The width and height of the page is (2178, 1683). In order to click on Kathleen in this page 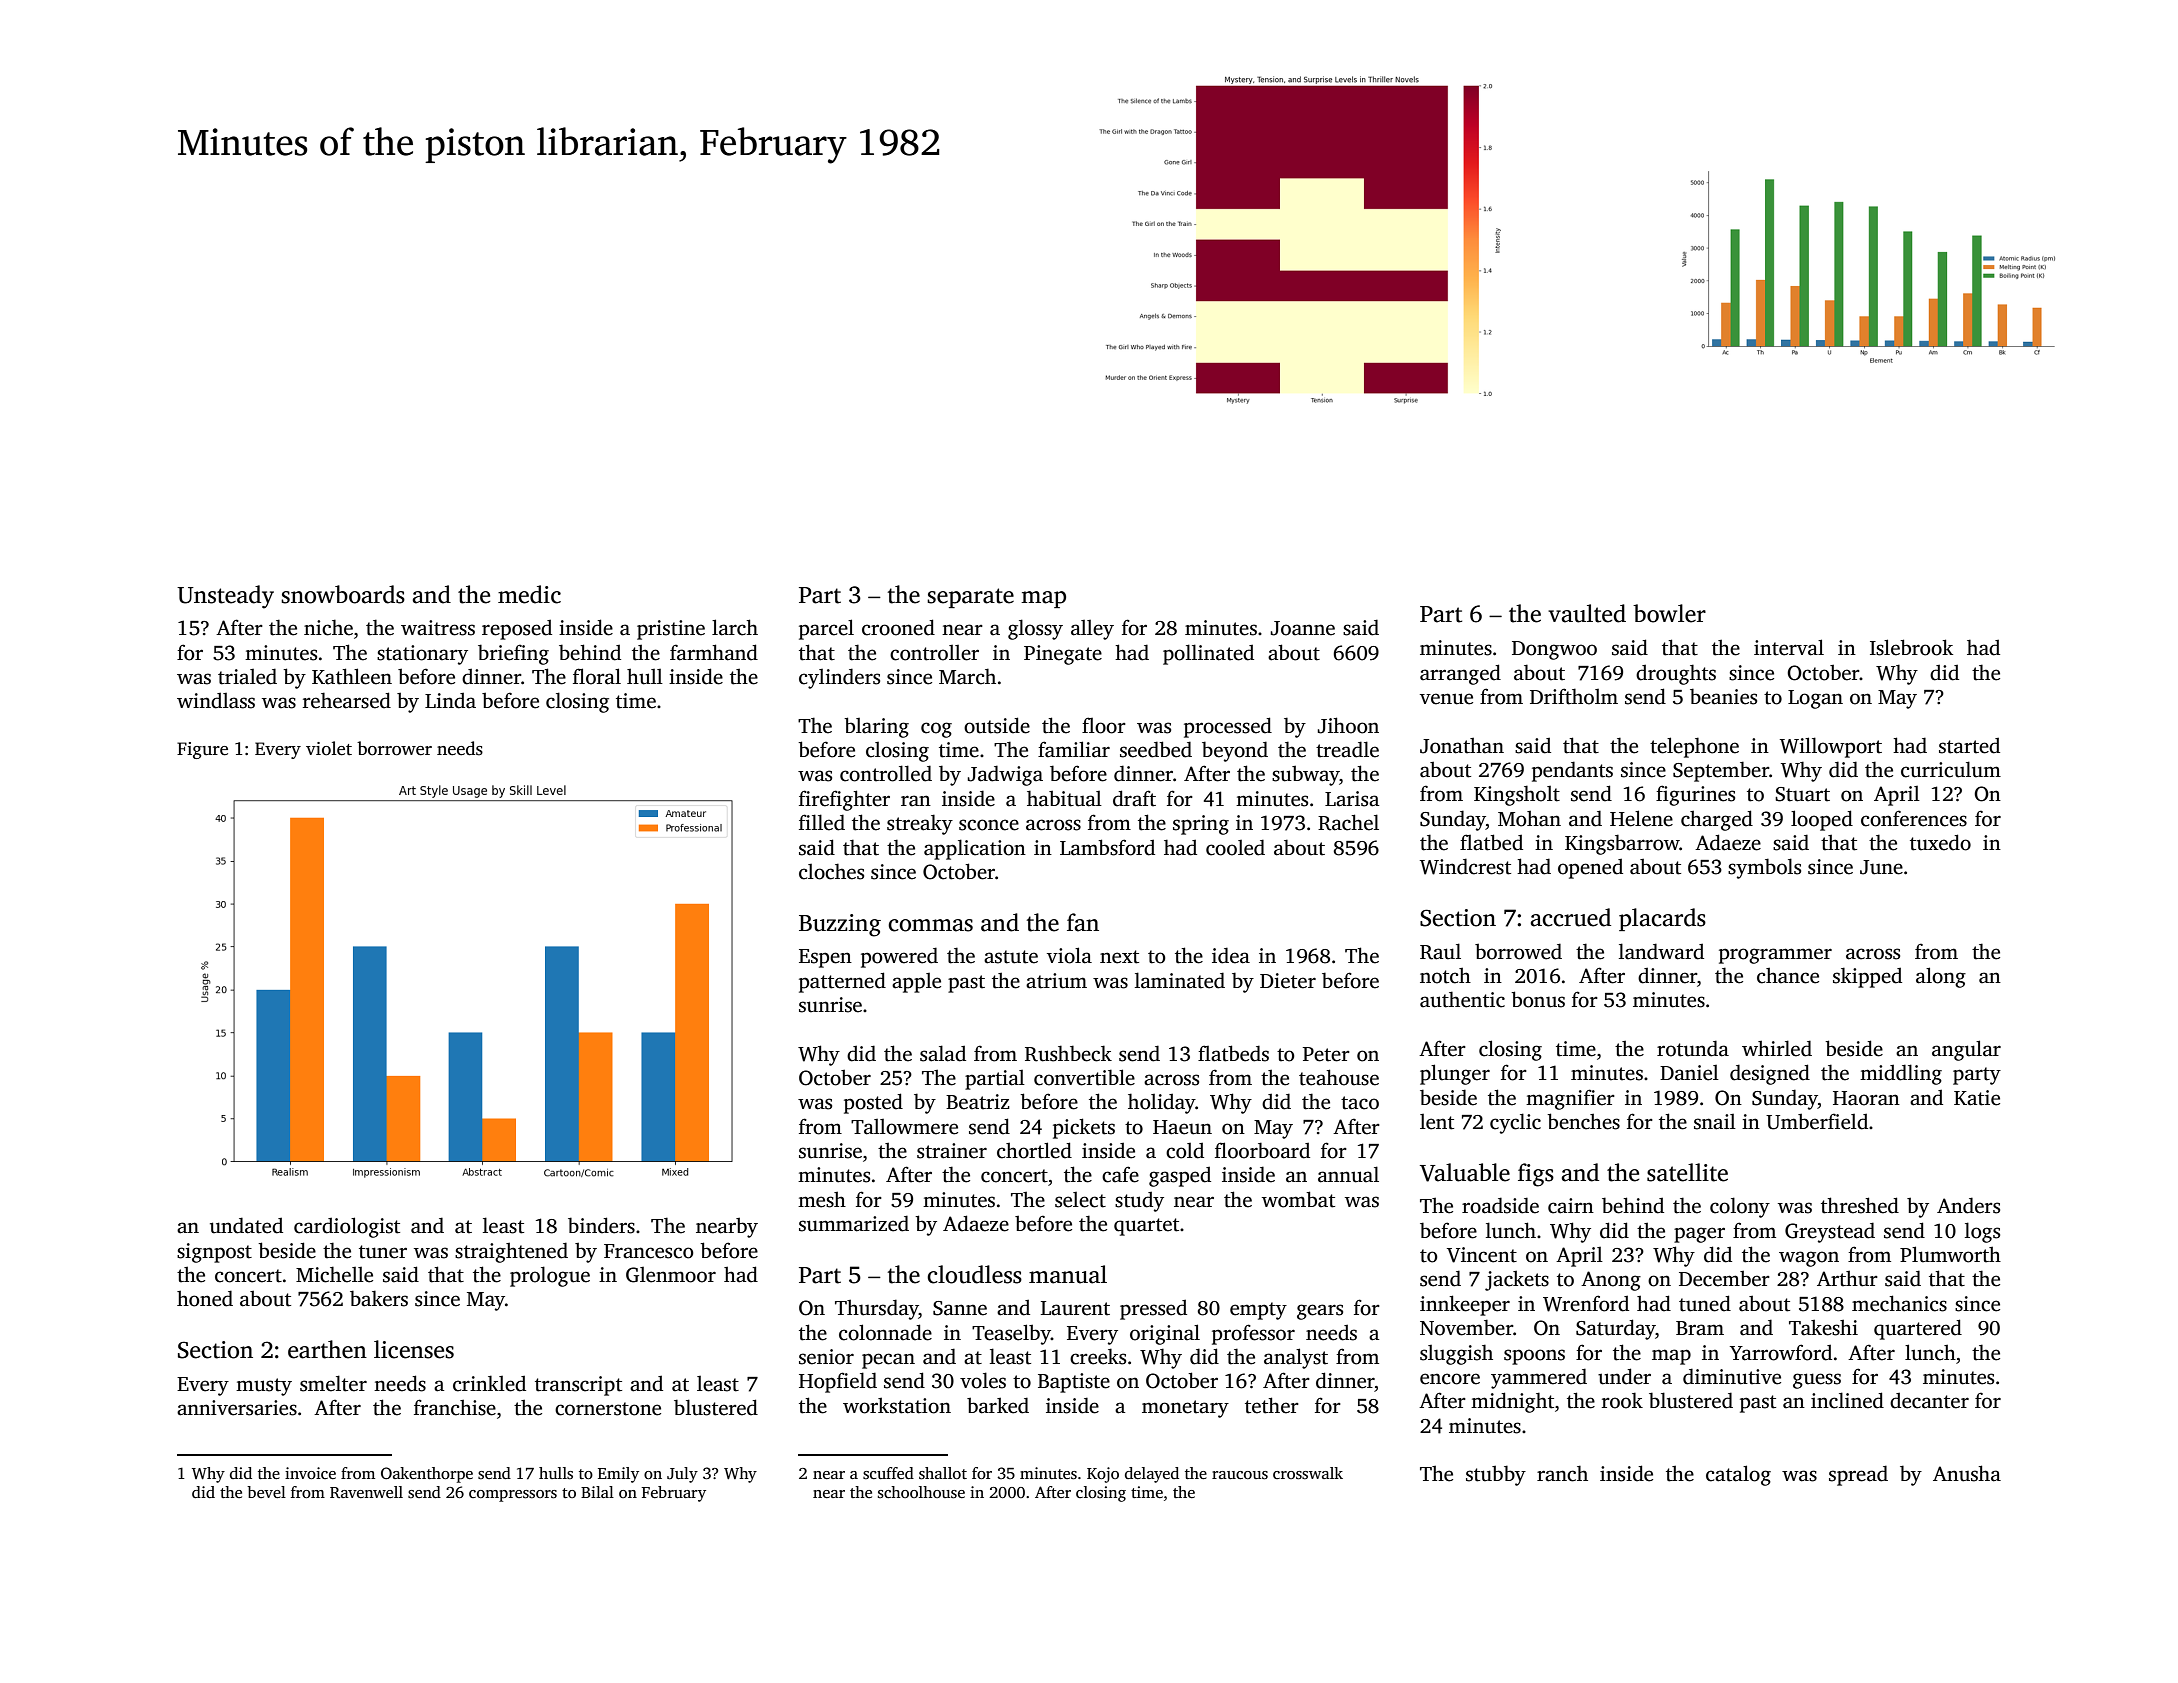, I will do `click(352, 676)`.
